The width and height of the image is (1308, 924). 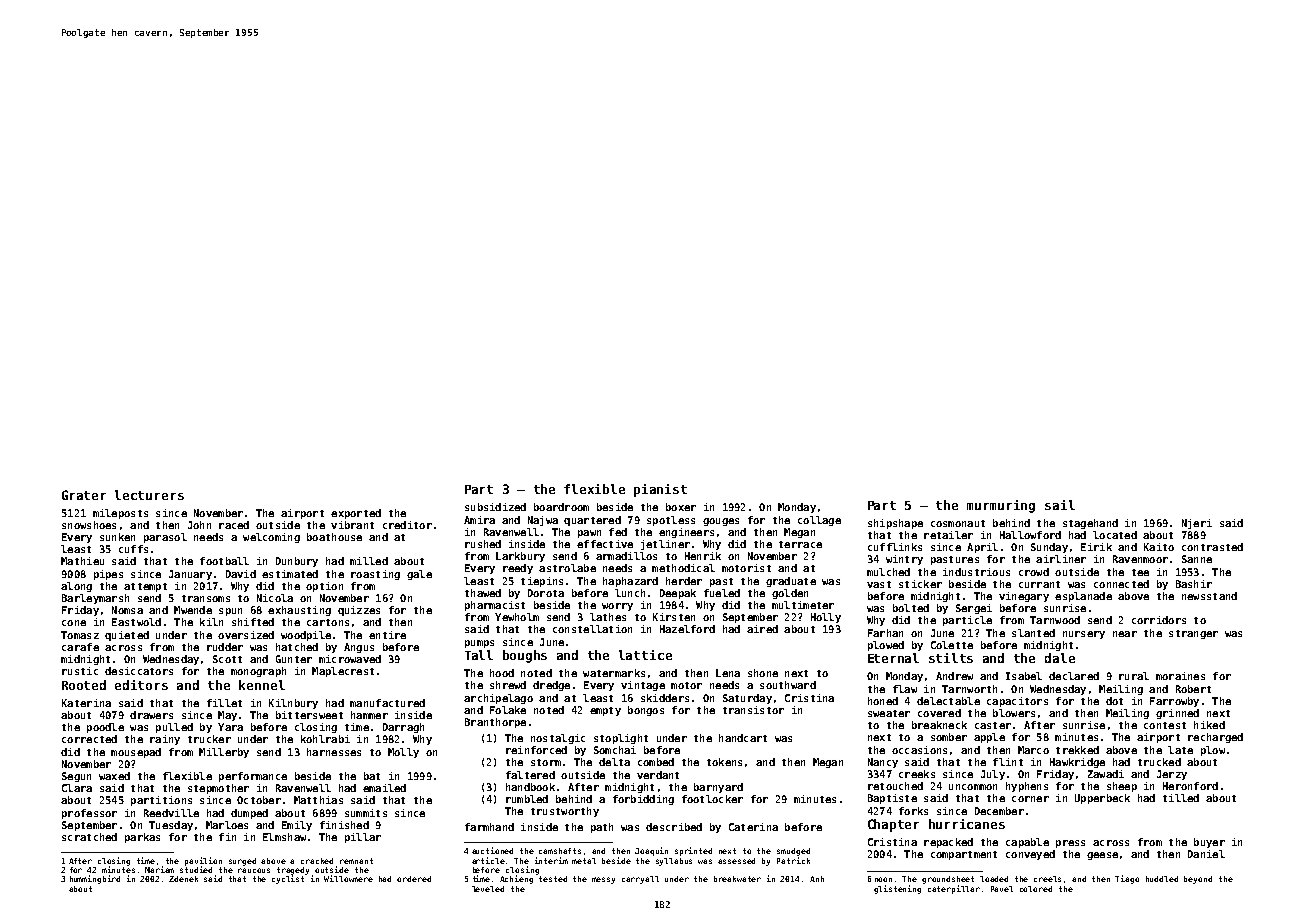 What do you see at coordinates (1193, 689) in the image?
I see `Robert` at bounding box center [1193, 689].
